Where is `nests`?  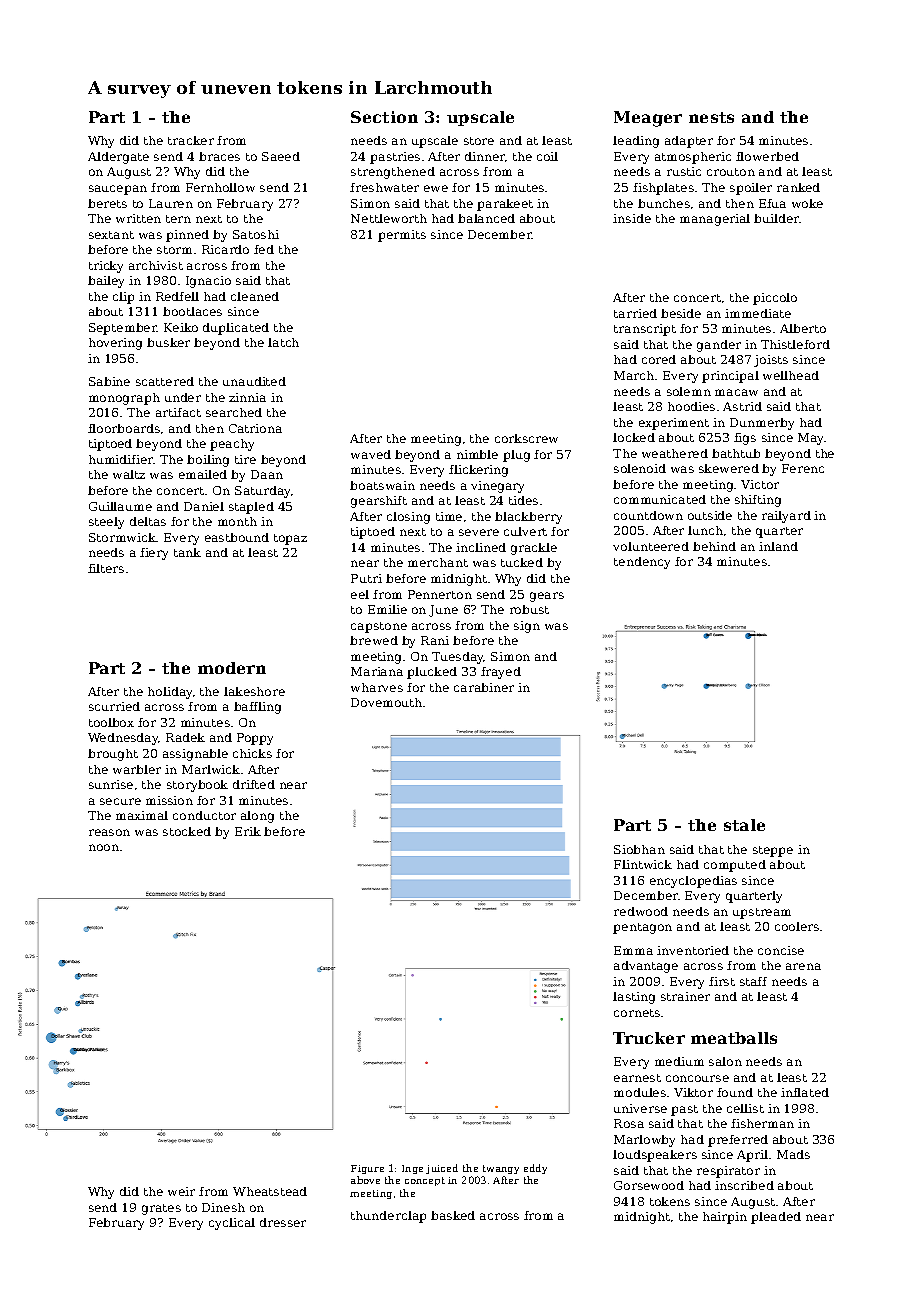 nests is located at coordinates (711, 117).
